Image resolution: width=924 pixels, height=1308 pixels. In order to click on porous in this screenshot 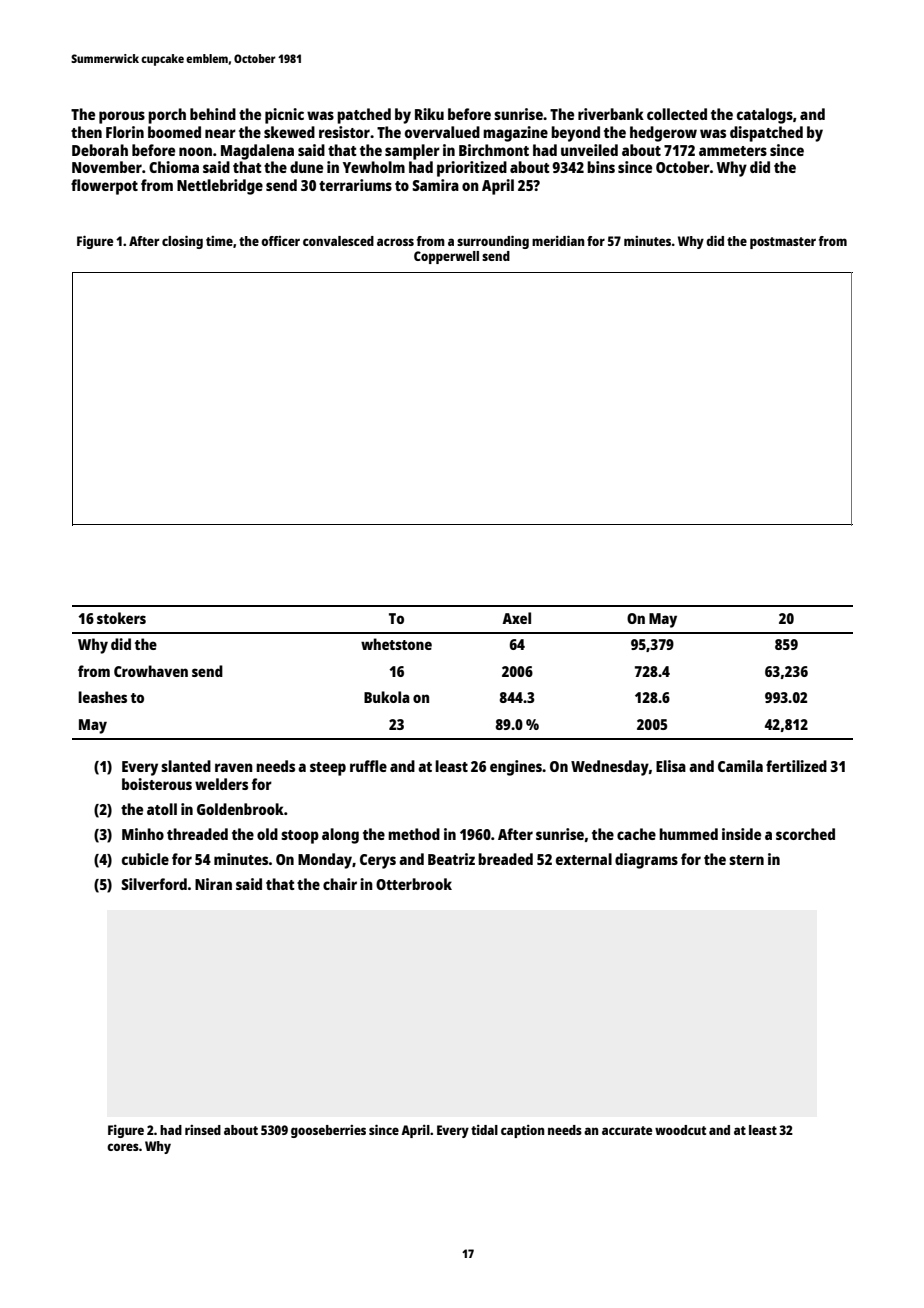, I will do `click(122, 117)`.
